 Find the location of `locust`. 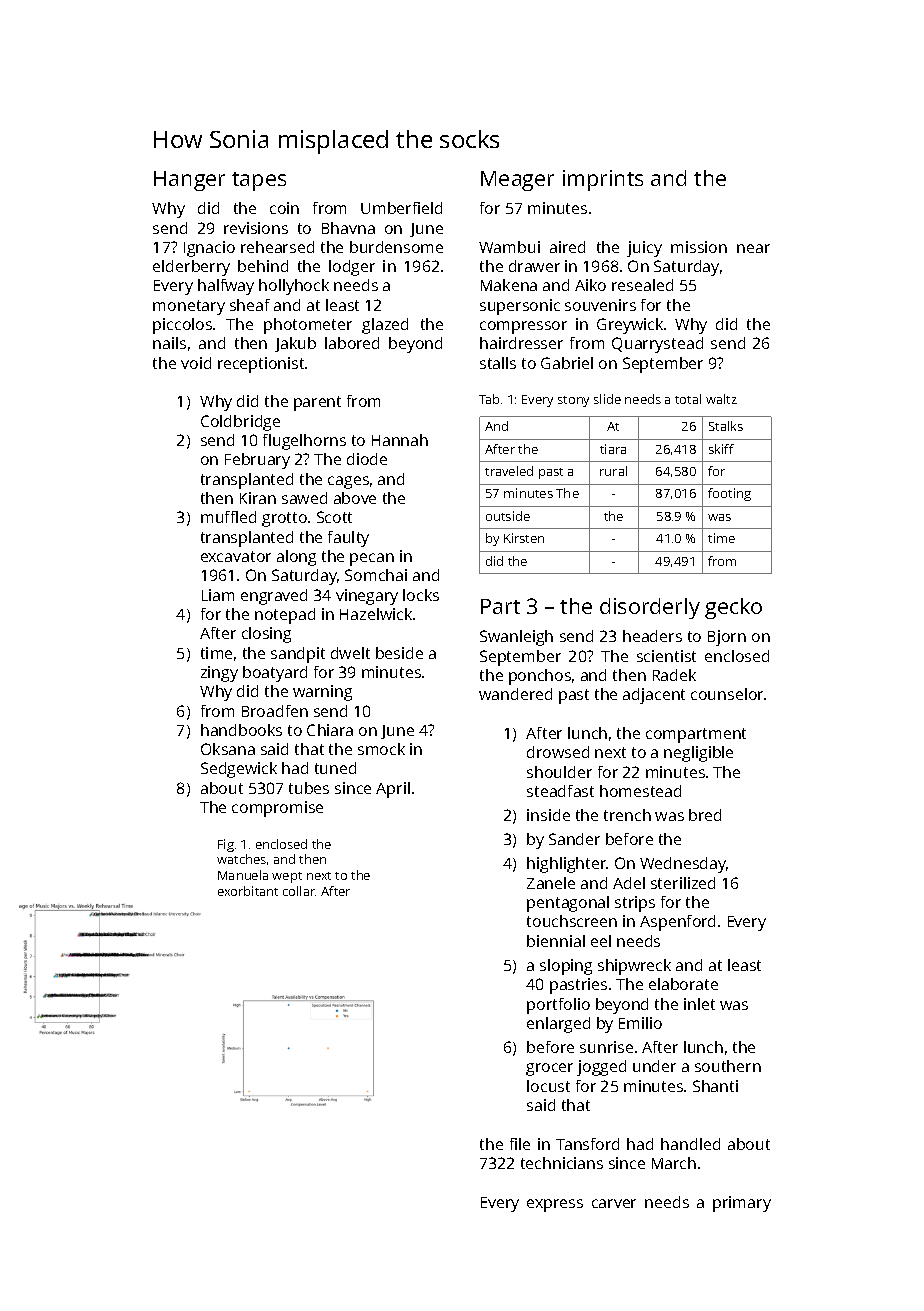

locust is located at coordinates (548, 1086).
